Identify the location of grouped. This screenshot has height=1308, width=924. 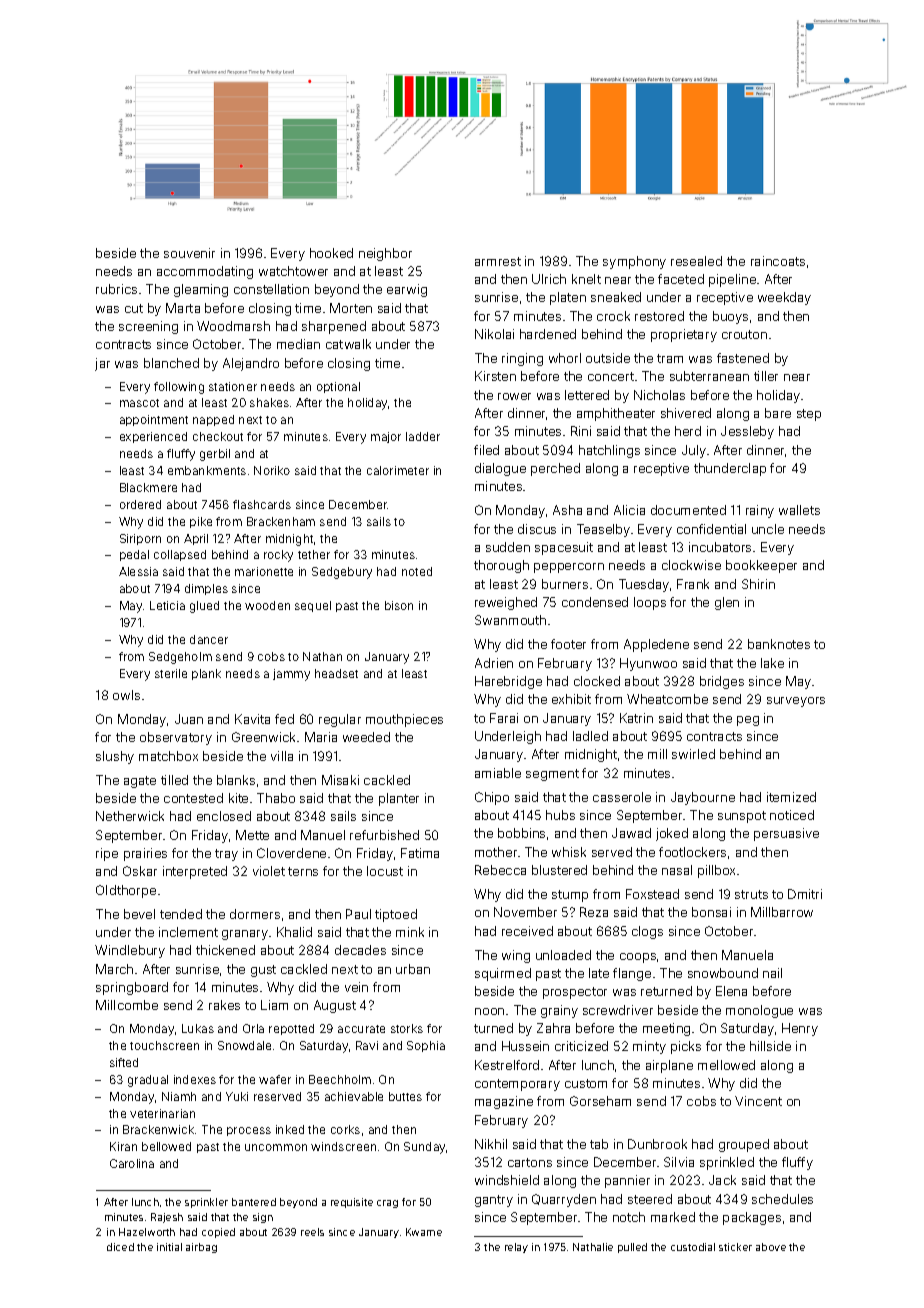
(744, 1145).
